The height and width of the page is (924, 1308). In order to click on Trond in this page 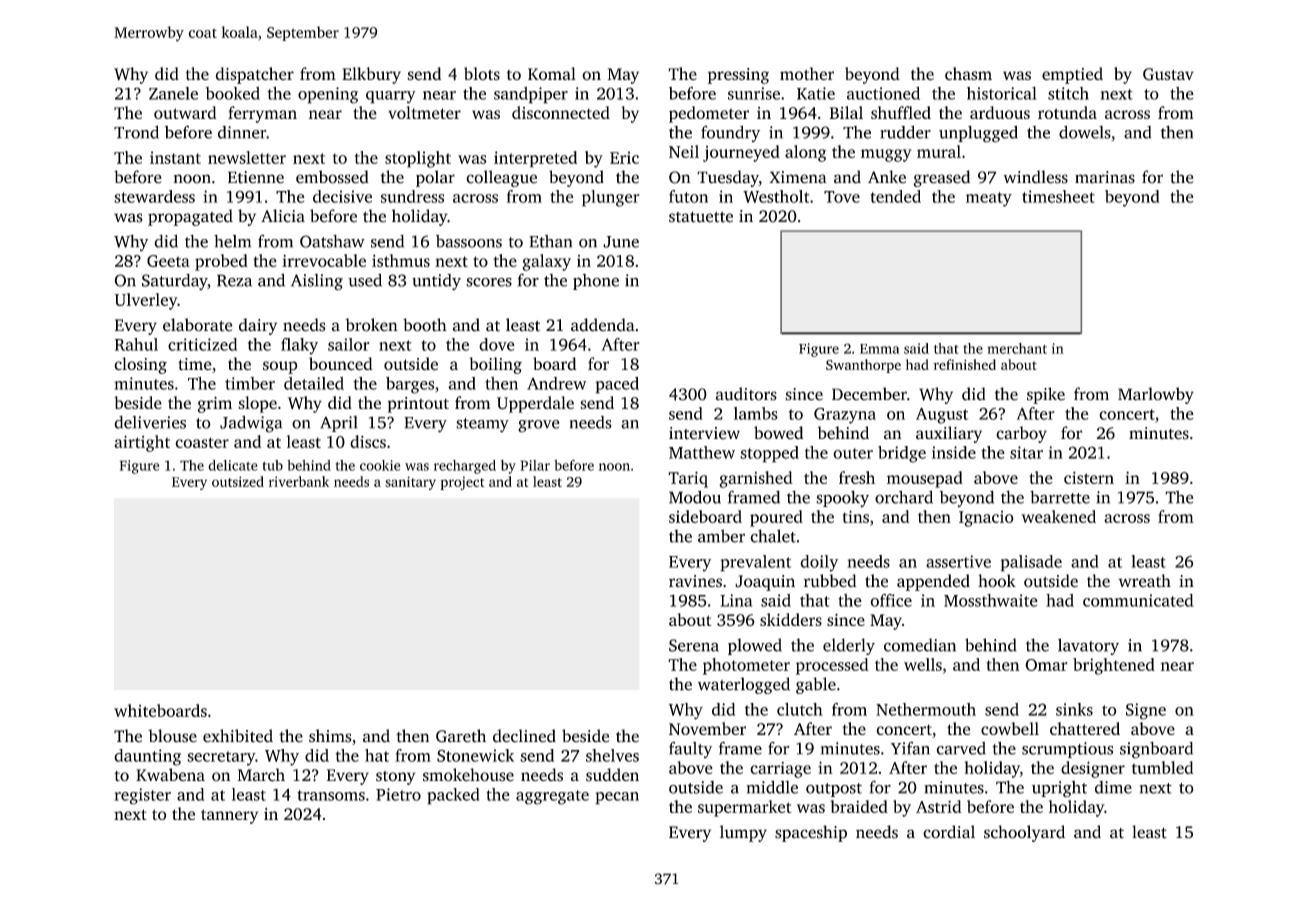, I will do `click(136, 132)`.
